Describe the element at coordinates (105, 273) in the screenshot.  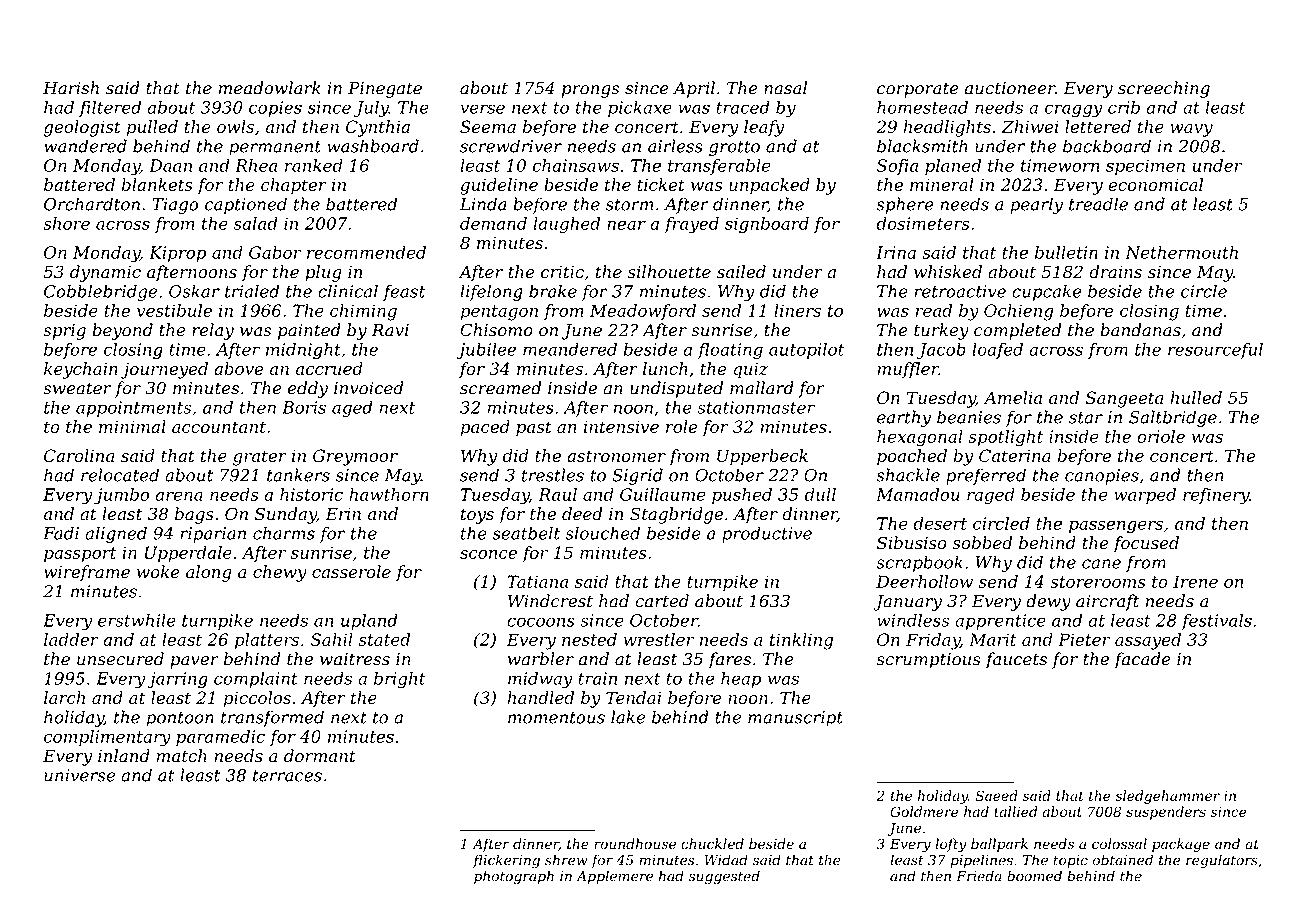
I see `dynamic` at that location.
